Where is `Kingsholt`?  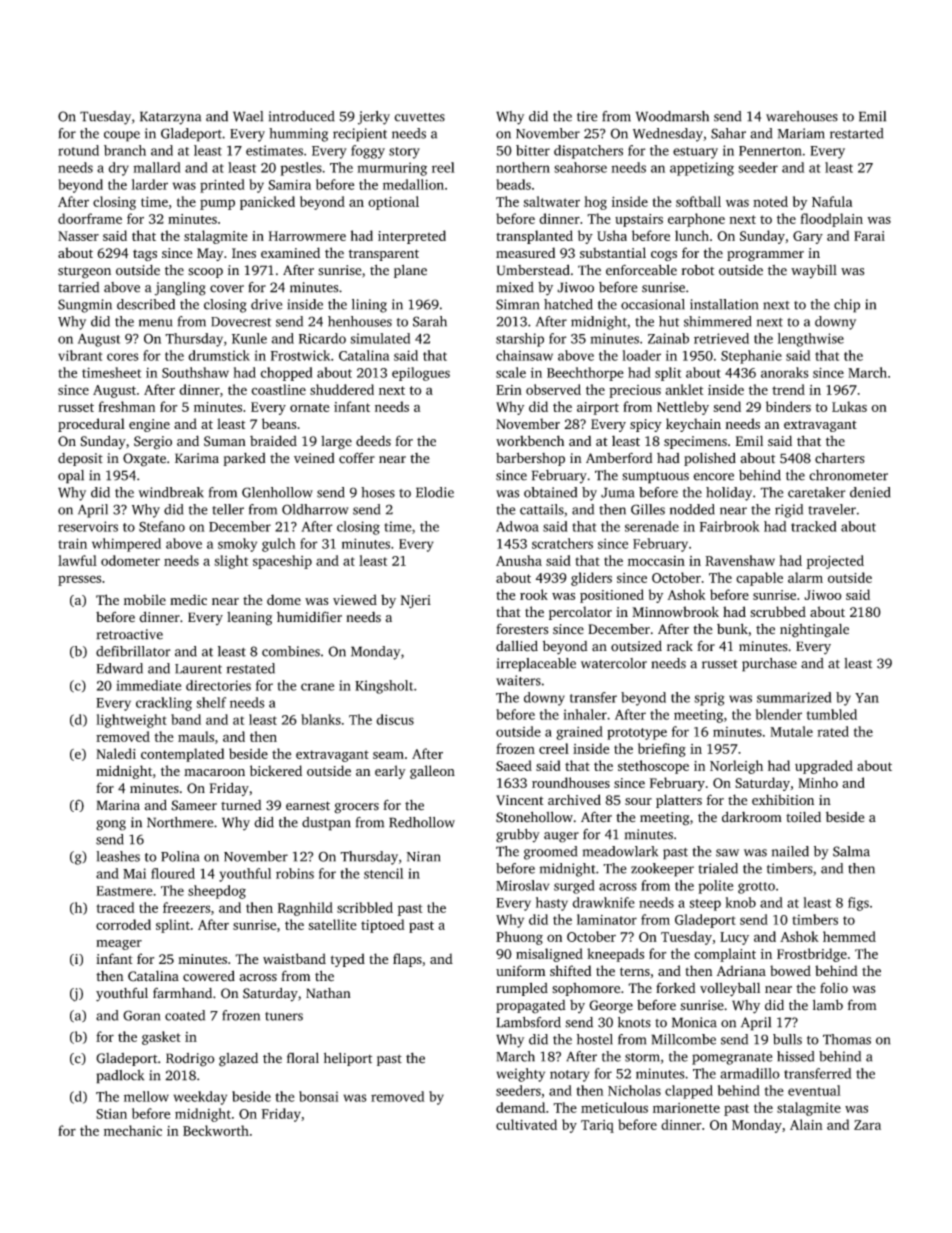
Kingsholt is located at coordinates (384, 687).
